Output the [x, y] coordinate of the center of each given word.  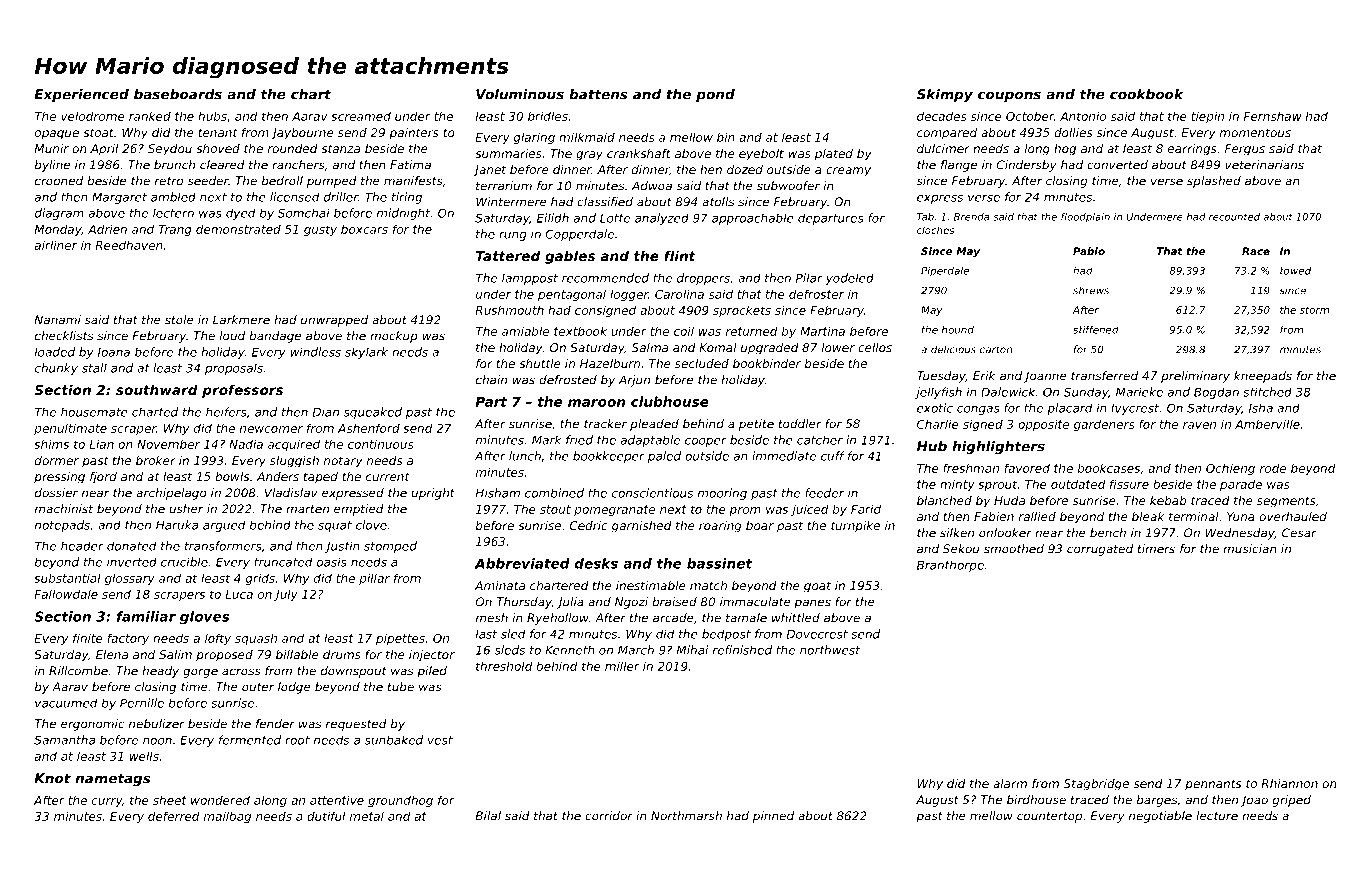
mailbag [227, 817]
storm [1314, 310]
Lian [101, 444]
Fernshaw [1273, 116]
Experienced [81, 95]
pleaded [654, 425]
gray [589, 156]
